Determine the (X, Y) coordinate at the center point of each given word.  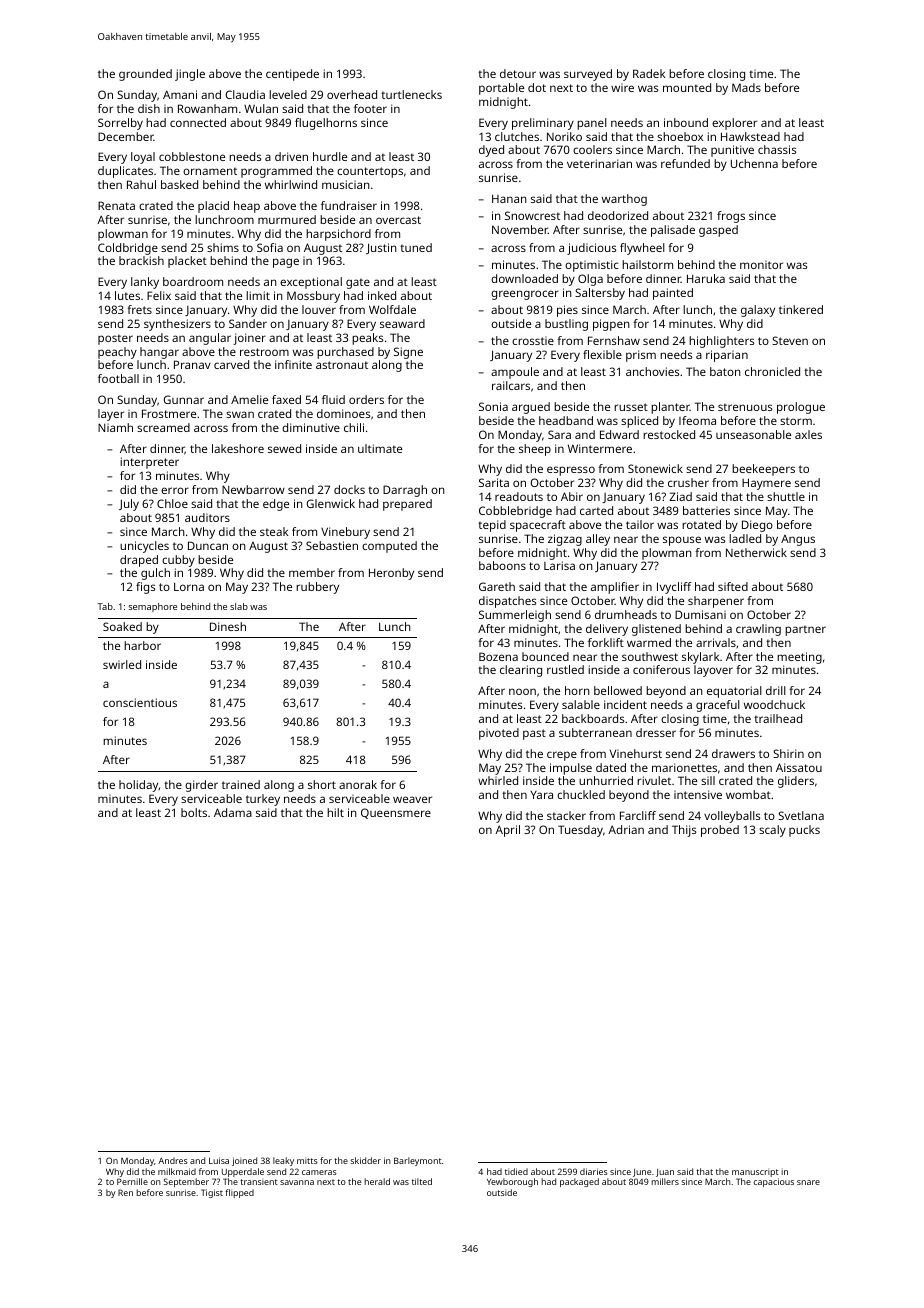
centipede (292, 75)
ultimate (380, 448)
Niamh (115, 427)
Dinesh (228, 626)
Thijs (684, 831)
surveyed (588, 75)
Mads (746, 87)
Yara (541, 795)
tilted (422, 1181)
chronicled (772, 371)
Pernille (132, 1181)
